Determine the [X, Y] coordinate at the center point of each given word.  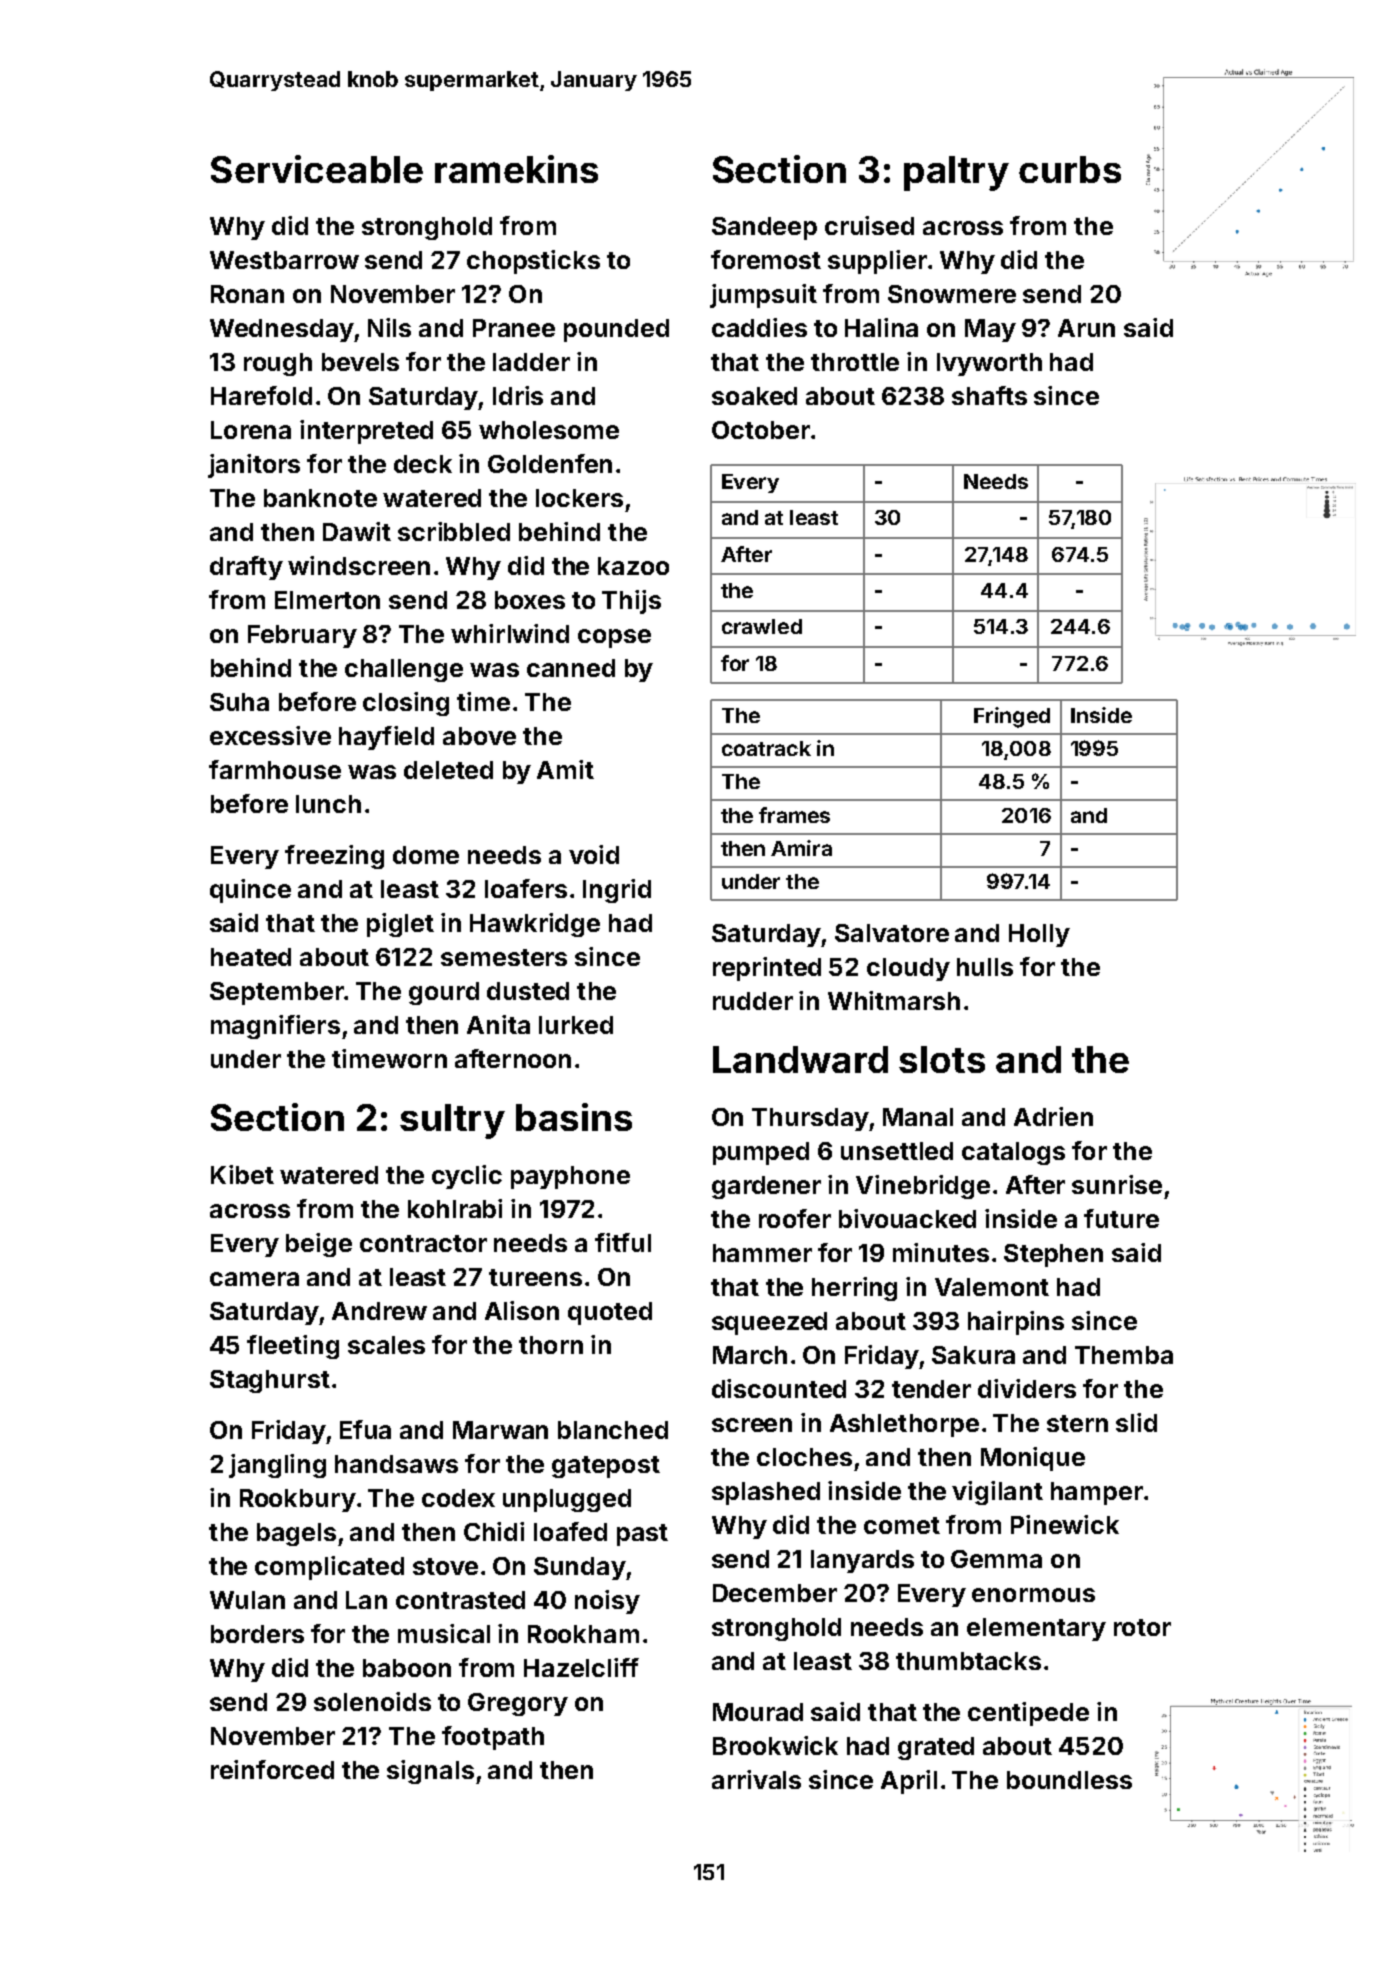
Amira [801, 848]
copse [614, 638]
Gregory [518, 1704]
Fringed [1012, 717]
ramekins [516, 169]
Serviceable [317, 169]
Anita [498, 1024]
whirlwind [510, 633]
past [642, 1535]
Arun [1086, 328]
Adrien [1053, 1116]
